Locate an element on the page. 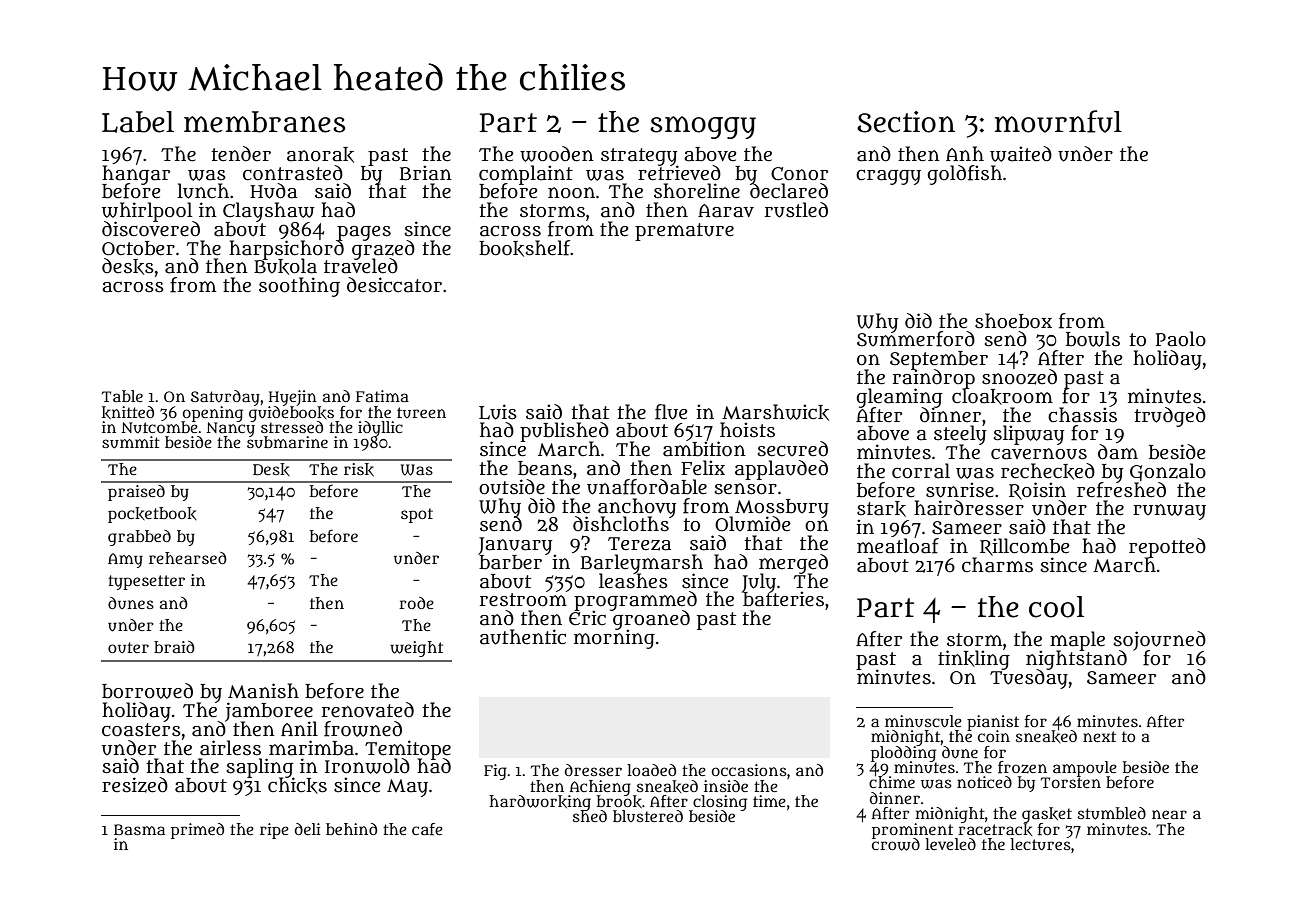 The height and width of the document is (924, 1308). Luis is located at coordinates (498, 412).
